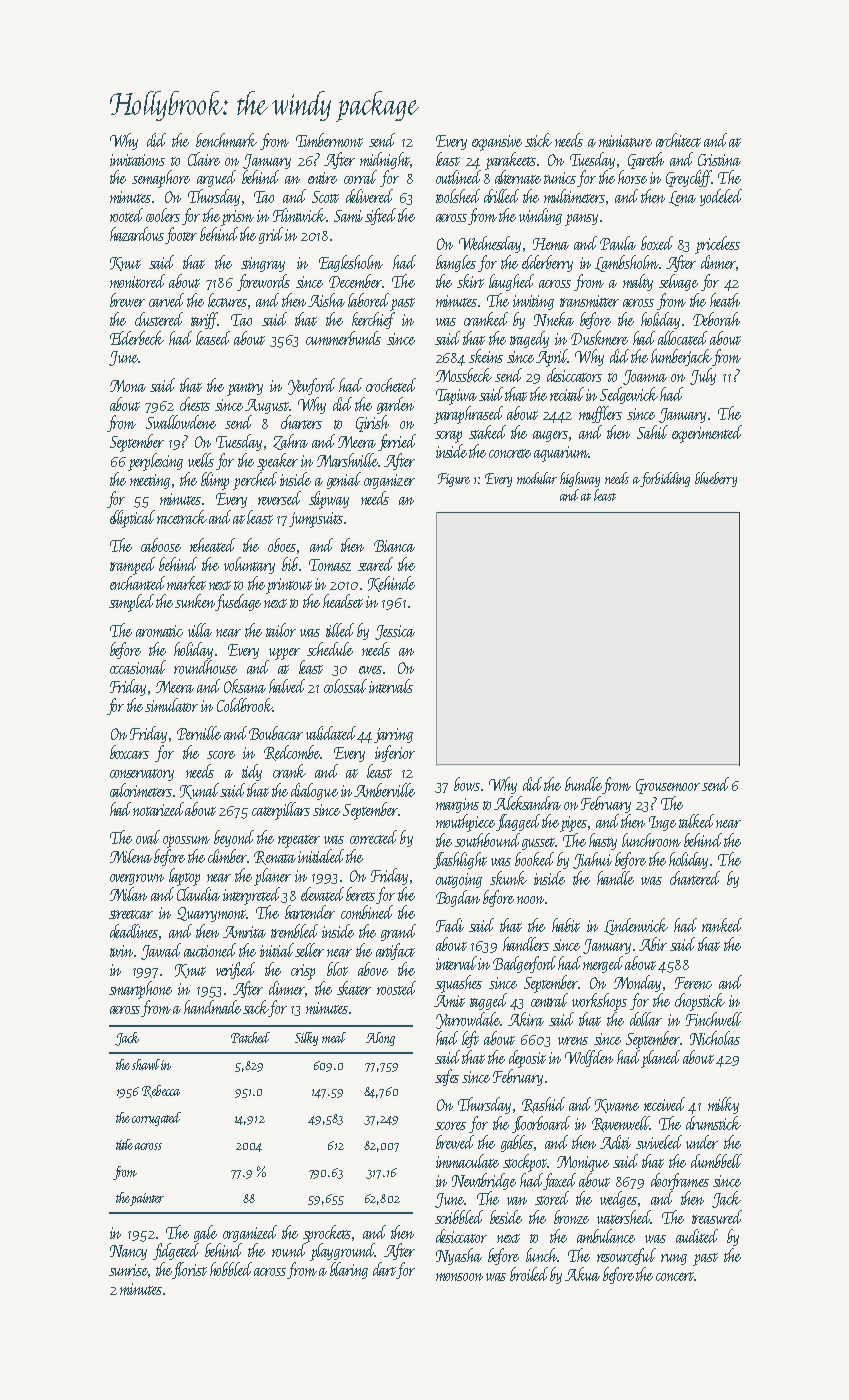  Describe the element at coordinates (391, 385) in the page. I see `crocheted` at that location.
